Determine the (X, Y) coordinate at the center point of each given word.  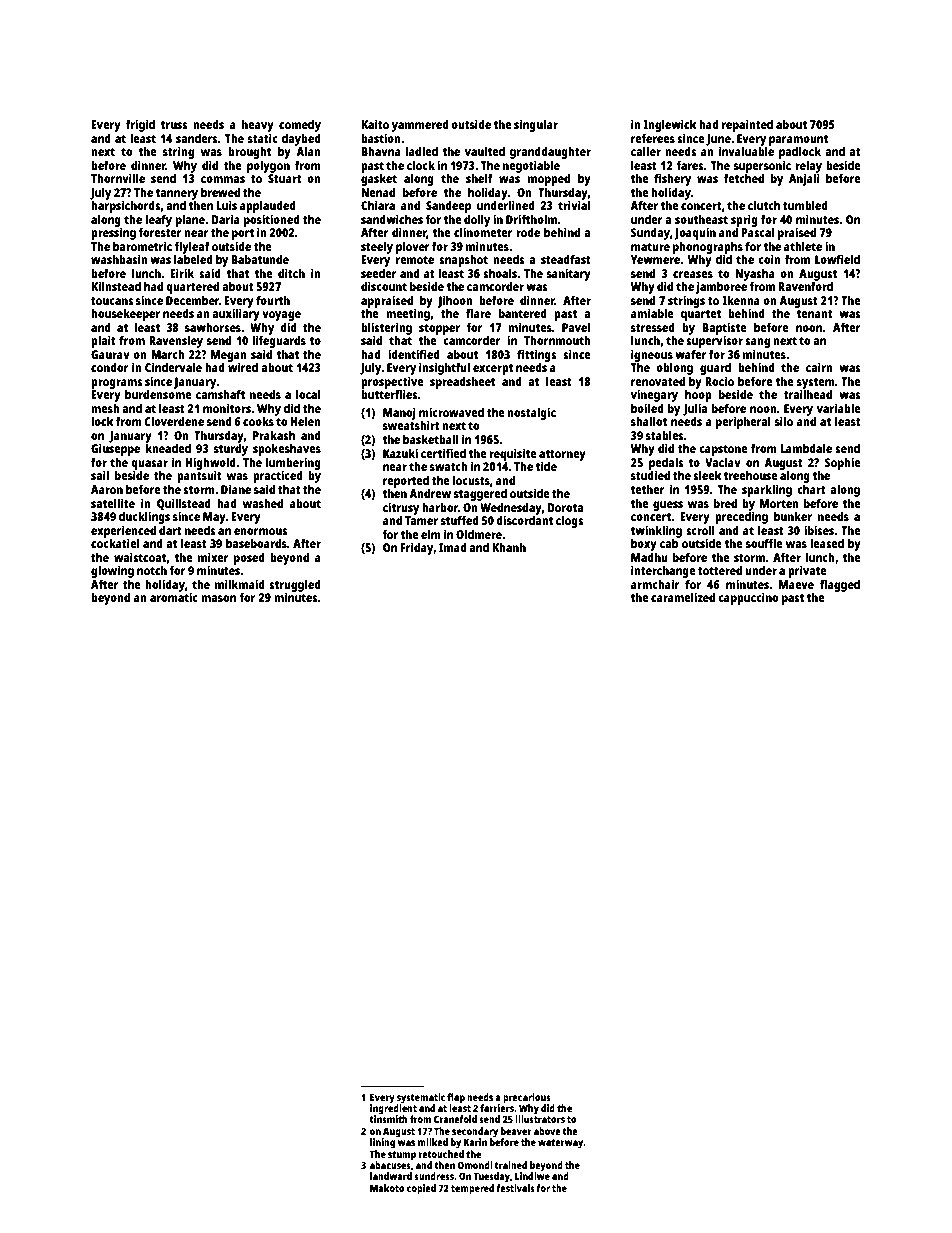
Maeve (796, 584)
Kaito (375, 124)
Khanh (509, 547)
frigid (140, 125)
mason (218, 598)
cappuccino (748, 598)
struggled (295, 585)
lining (382, 1143)
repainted (747, 125)
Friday (417, 548)
